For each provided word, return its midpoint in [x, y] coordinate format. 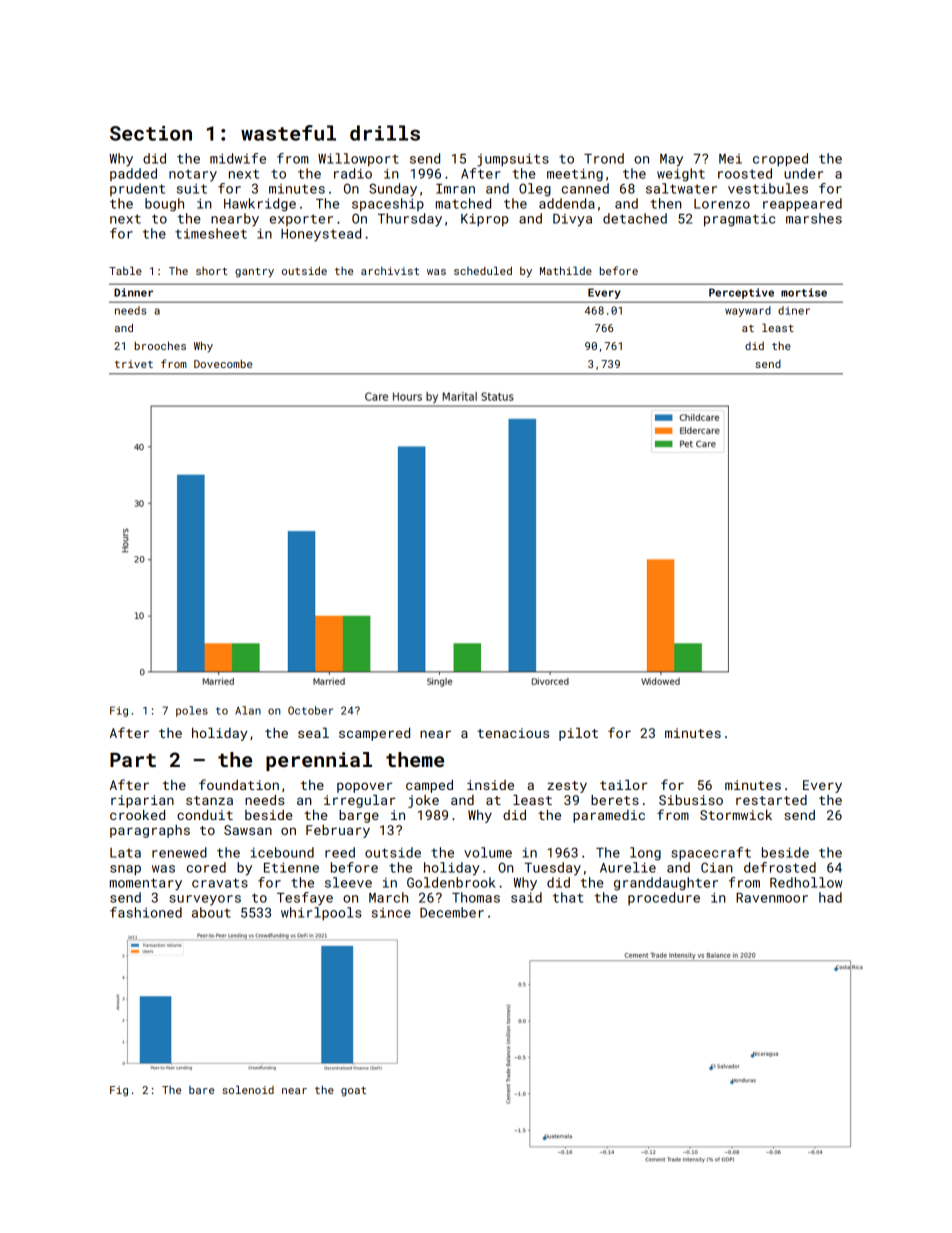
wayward [748, 311]
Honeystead [321, 235]
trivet [134, 364]
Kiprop [484, 220]
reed [340, 852]
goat [353, 1092]
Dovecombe [223, 364]
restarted [771, 800]
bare [201, 1090]
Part [133, 759]
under [803, 173]
